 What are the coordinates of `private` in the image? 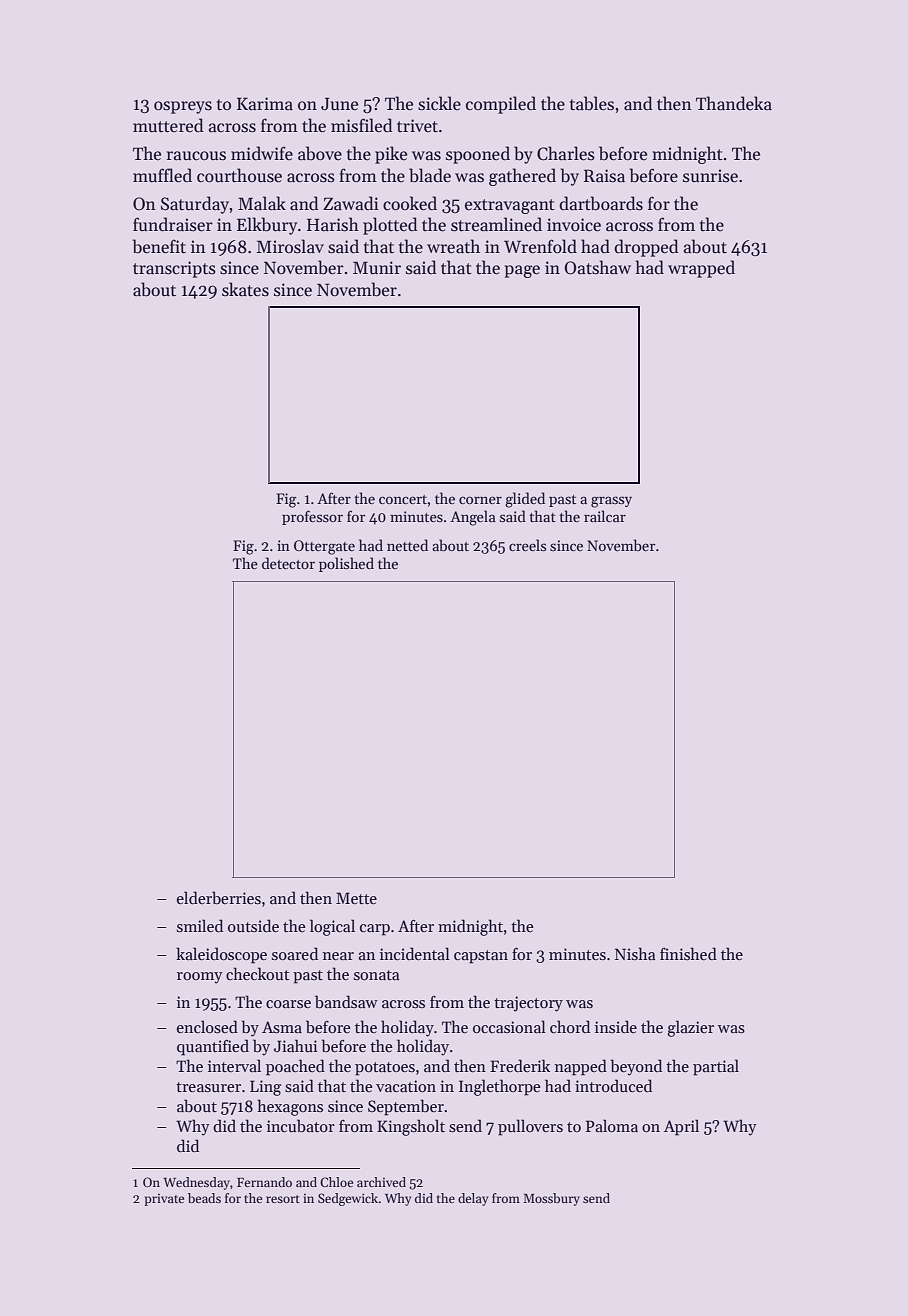 It's located at (164, 1200).
